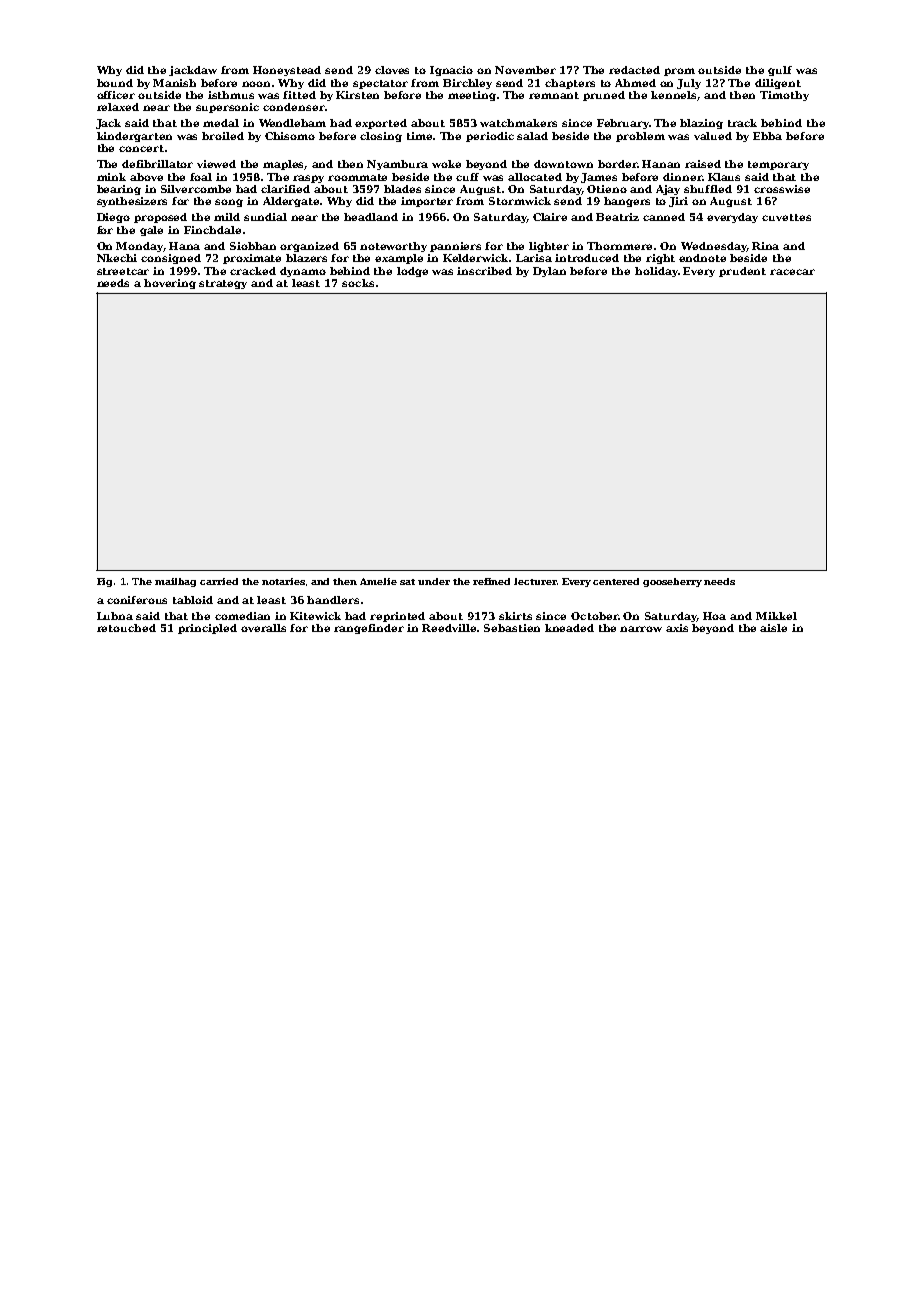 This document has width=924, height=1308. Describe the element at coordinates (392, 70) in the document. I see `cloves` at that location.
